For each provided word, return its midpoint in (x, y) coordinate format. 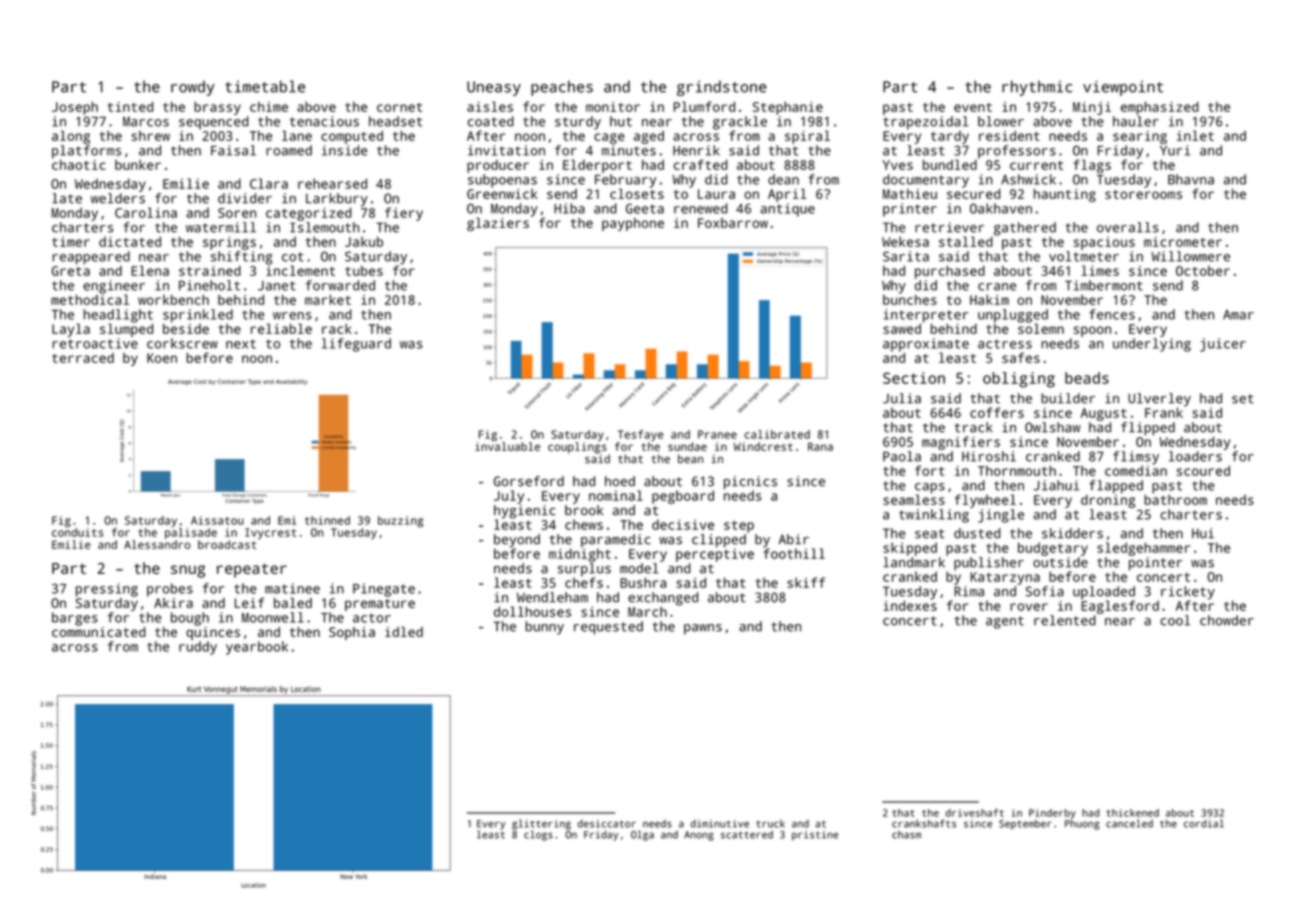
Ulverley (1159, 400)
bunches (910, 300)
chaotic (79, 165)
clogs (538, 835)
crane (997, 287)
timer (71, 242)
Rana (820, 446)
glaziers (498, 224)
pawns (703, 629)
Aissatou (217, 520)
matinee (292, 588)
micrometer (1183, 242)
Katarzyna (1005, 578)
